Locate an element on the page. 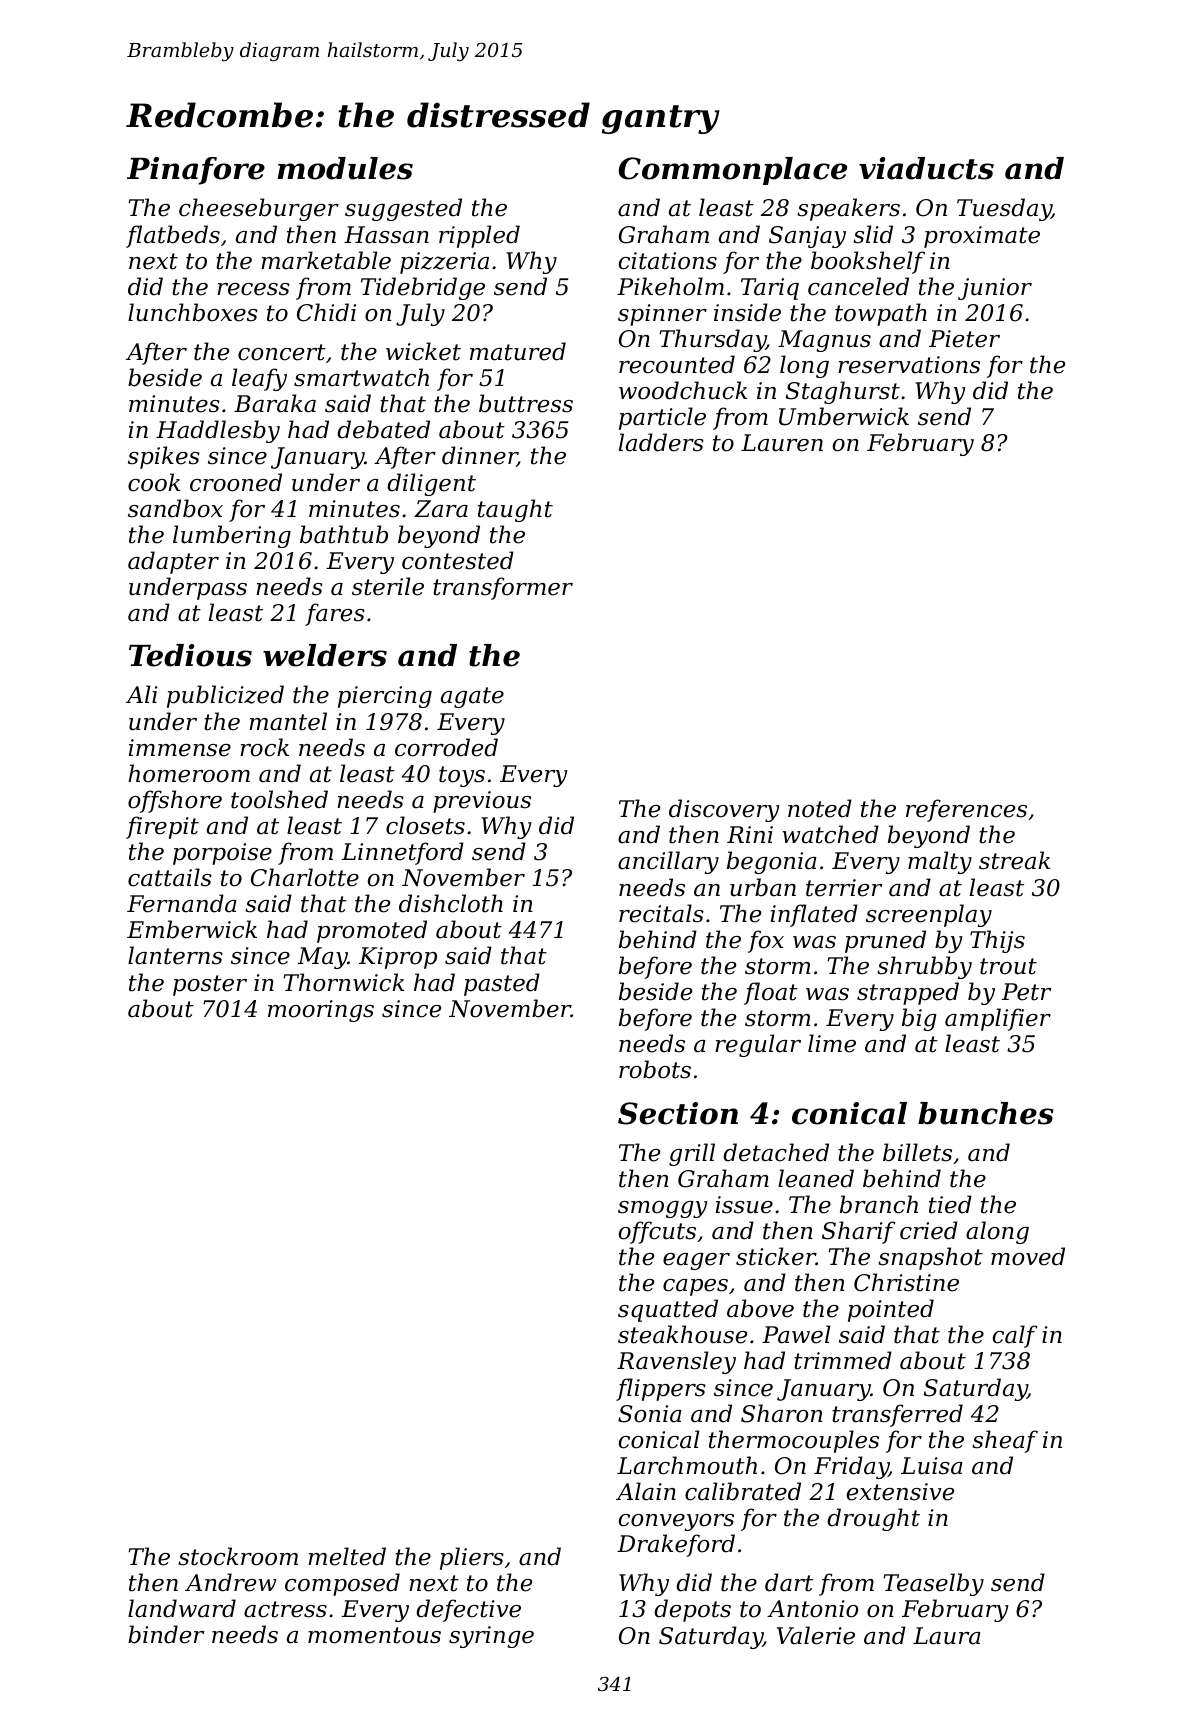 The height and width of the image is (1731, 1195). momentous is located at coordinates (374, 1635).
